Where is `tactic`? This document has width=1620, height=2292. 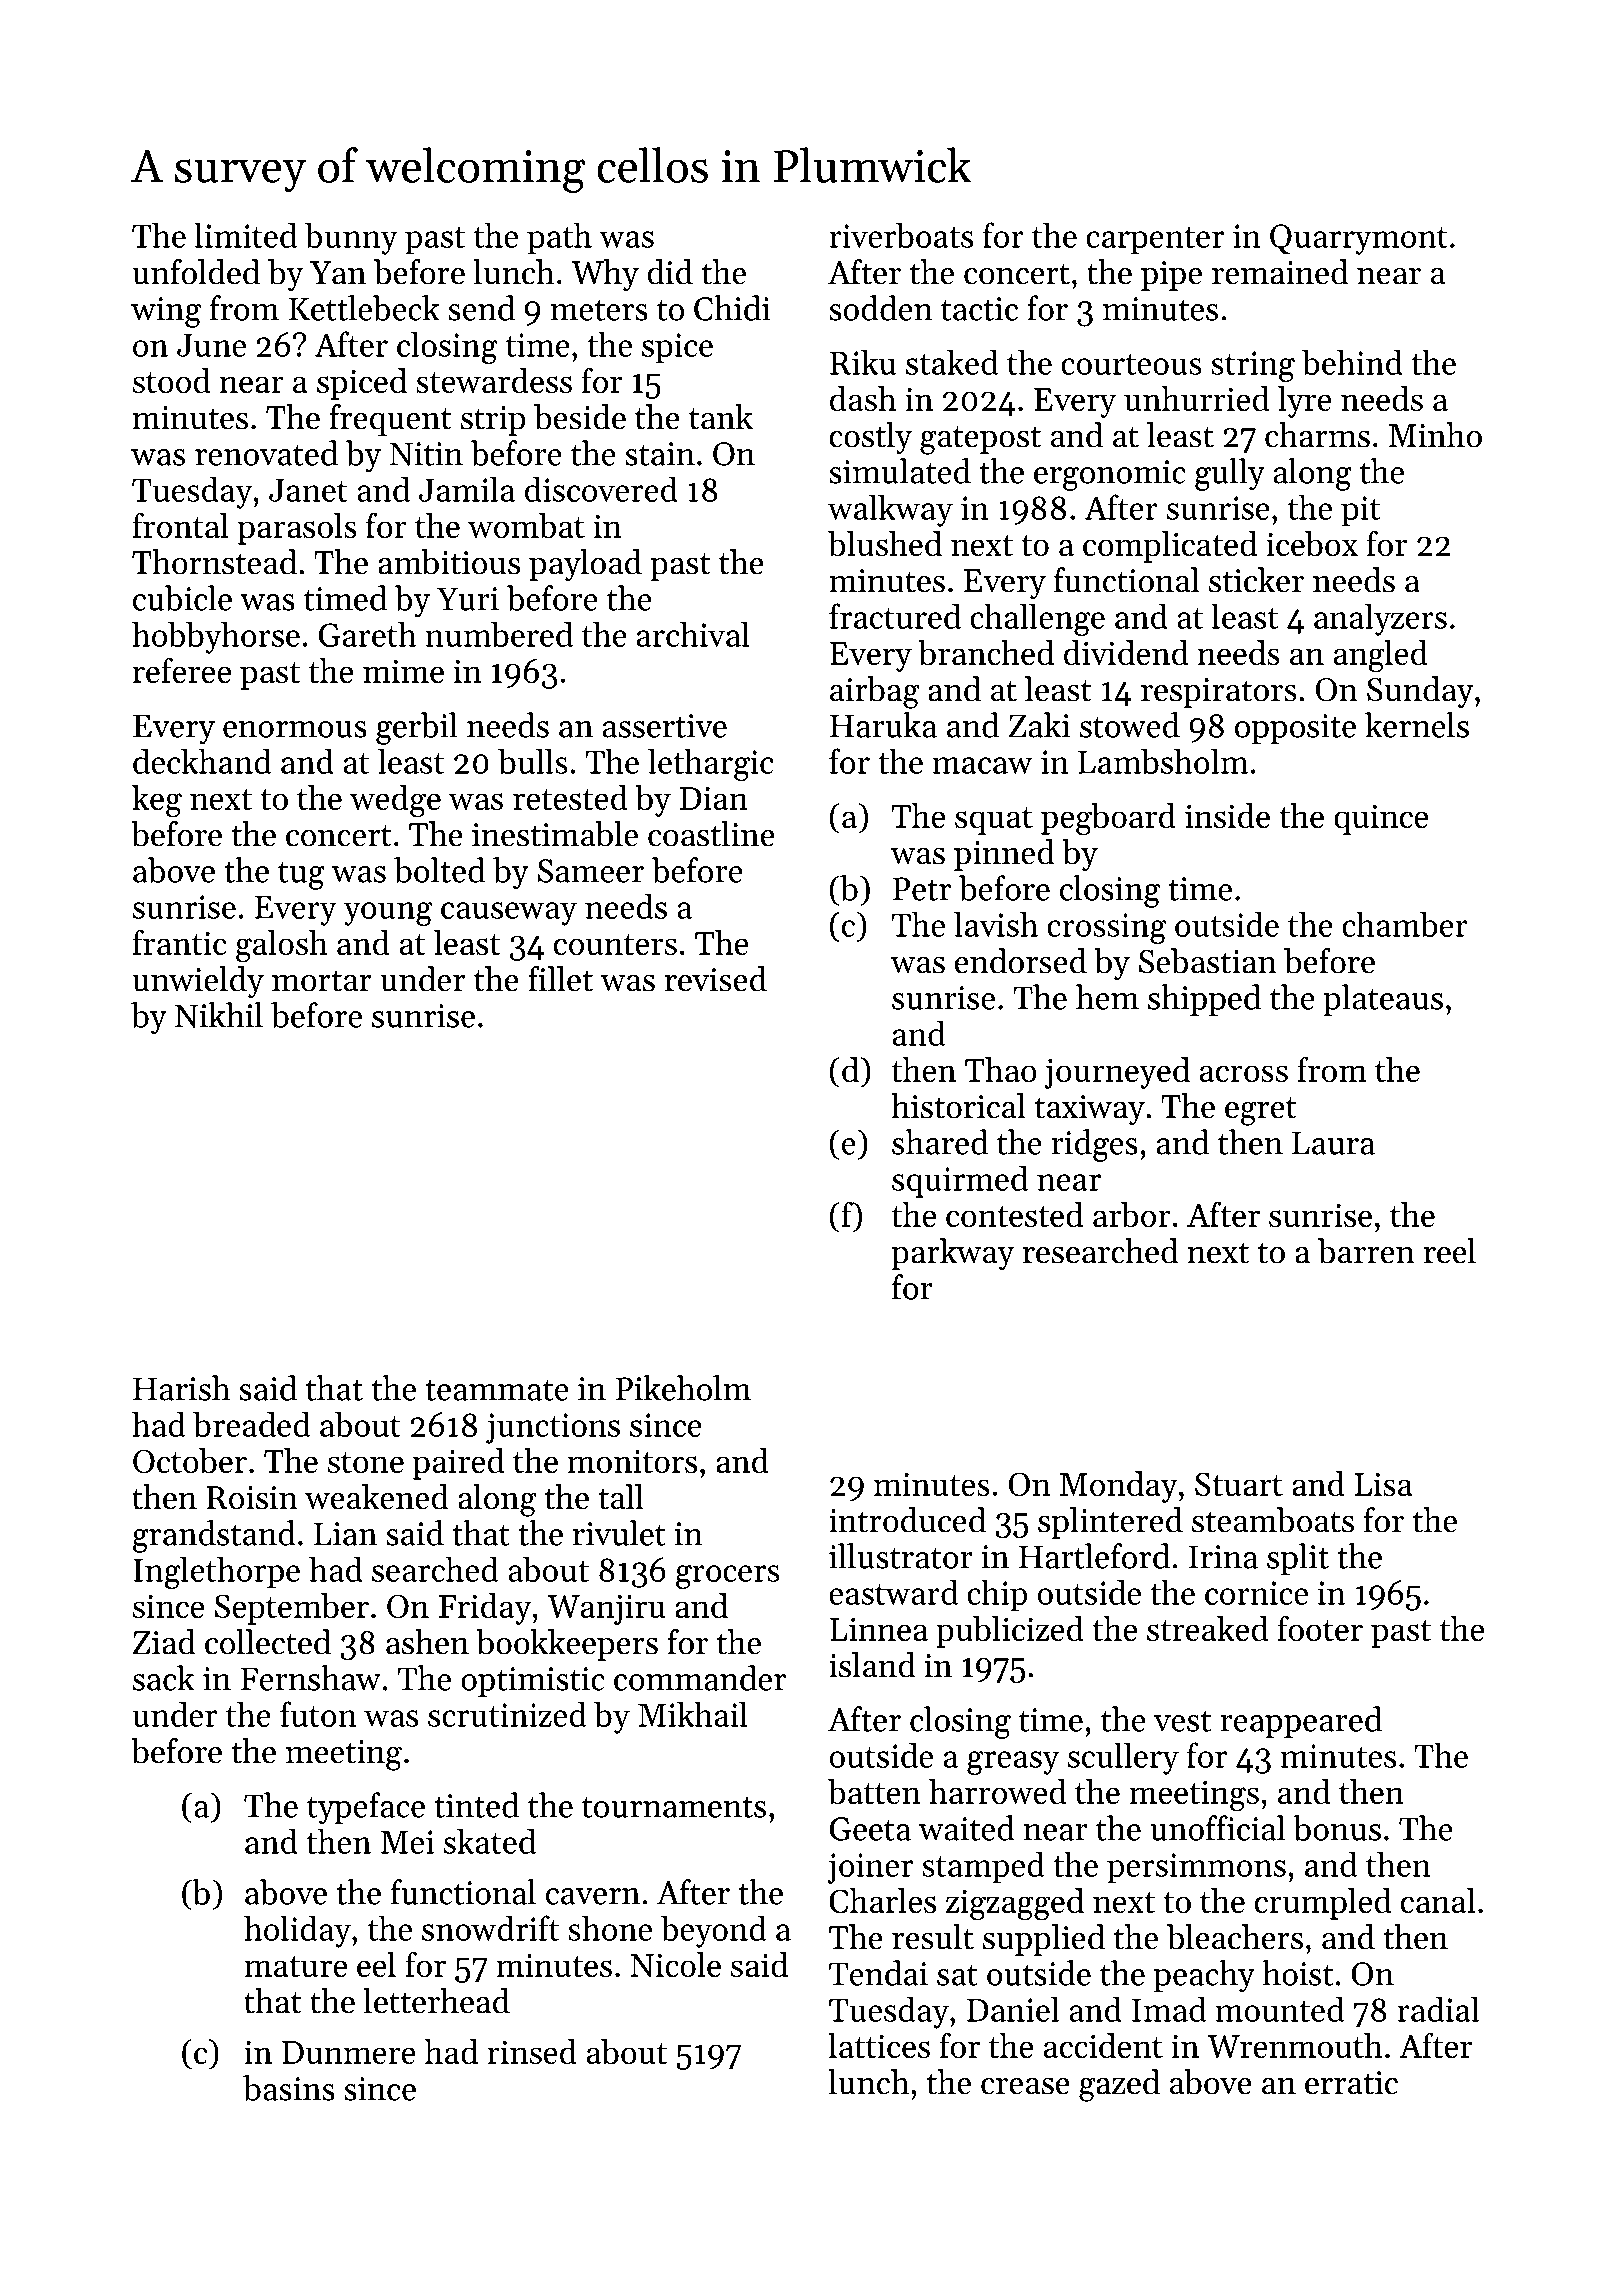
tactic is located at coordinates (979, 309).
